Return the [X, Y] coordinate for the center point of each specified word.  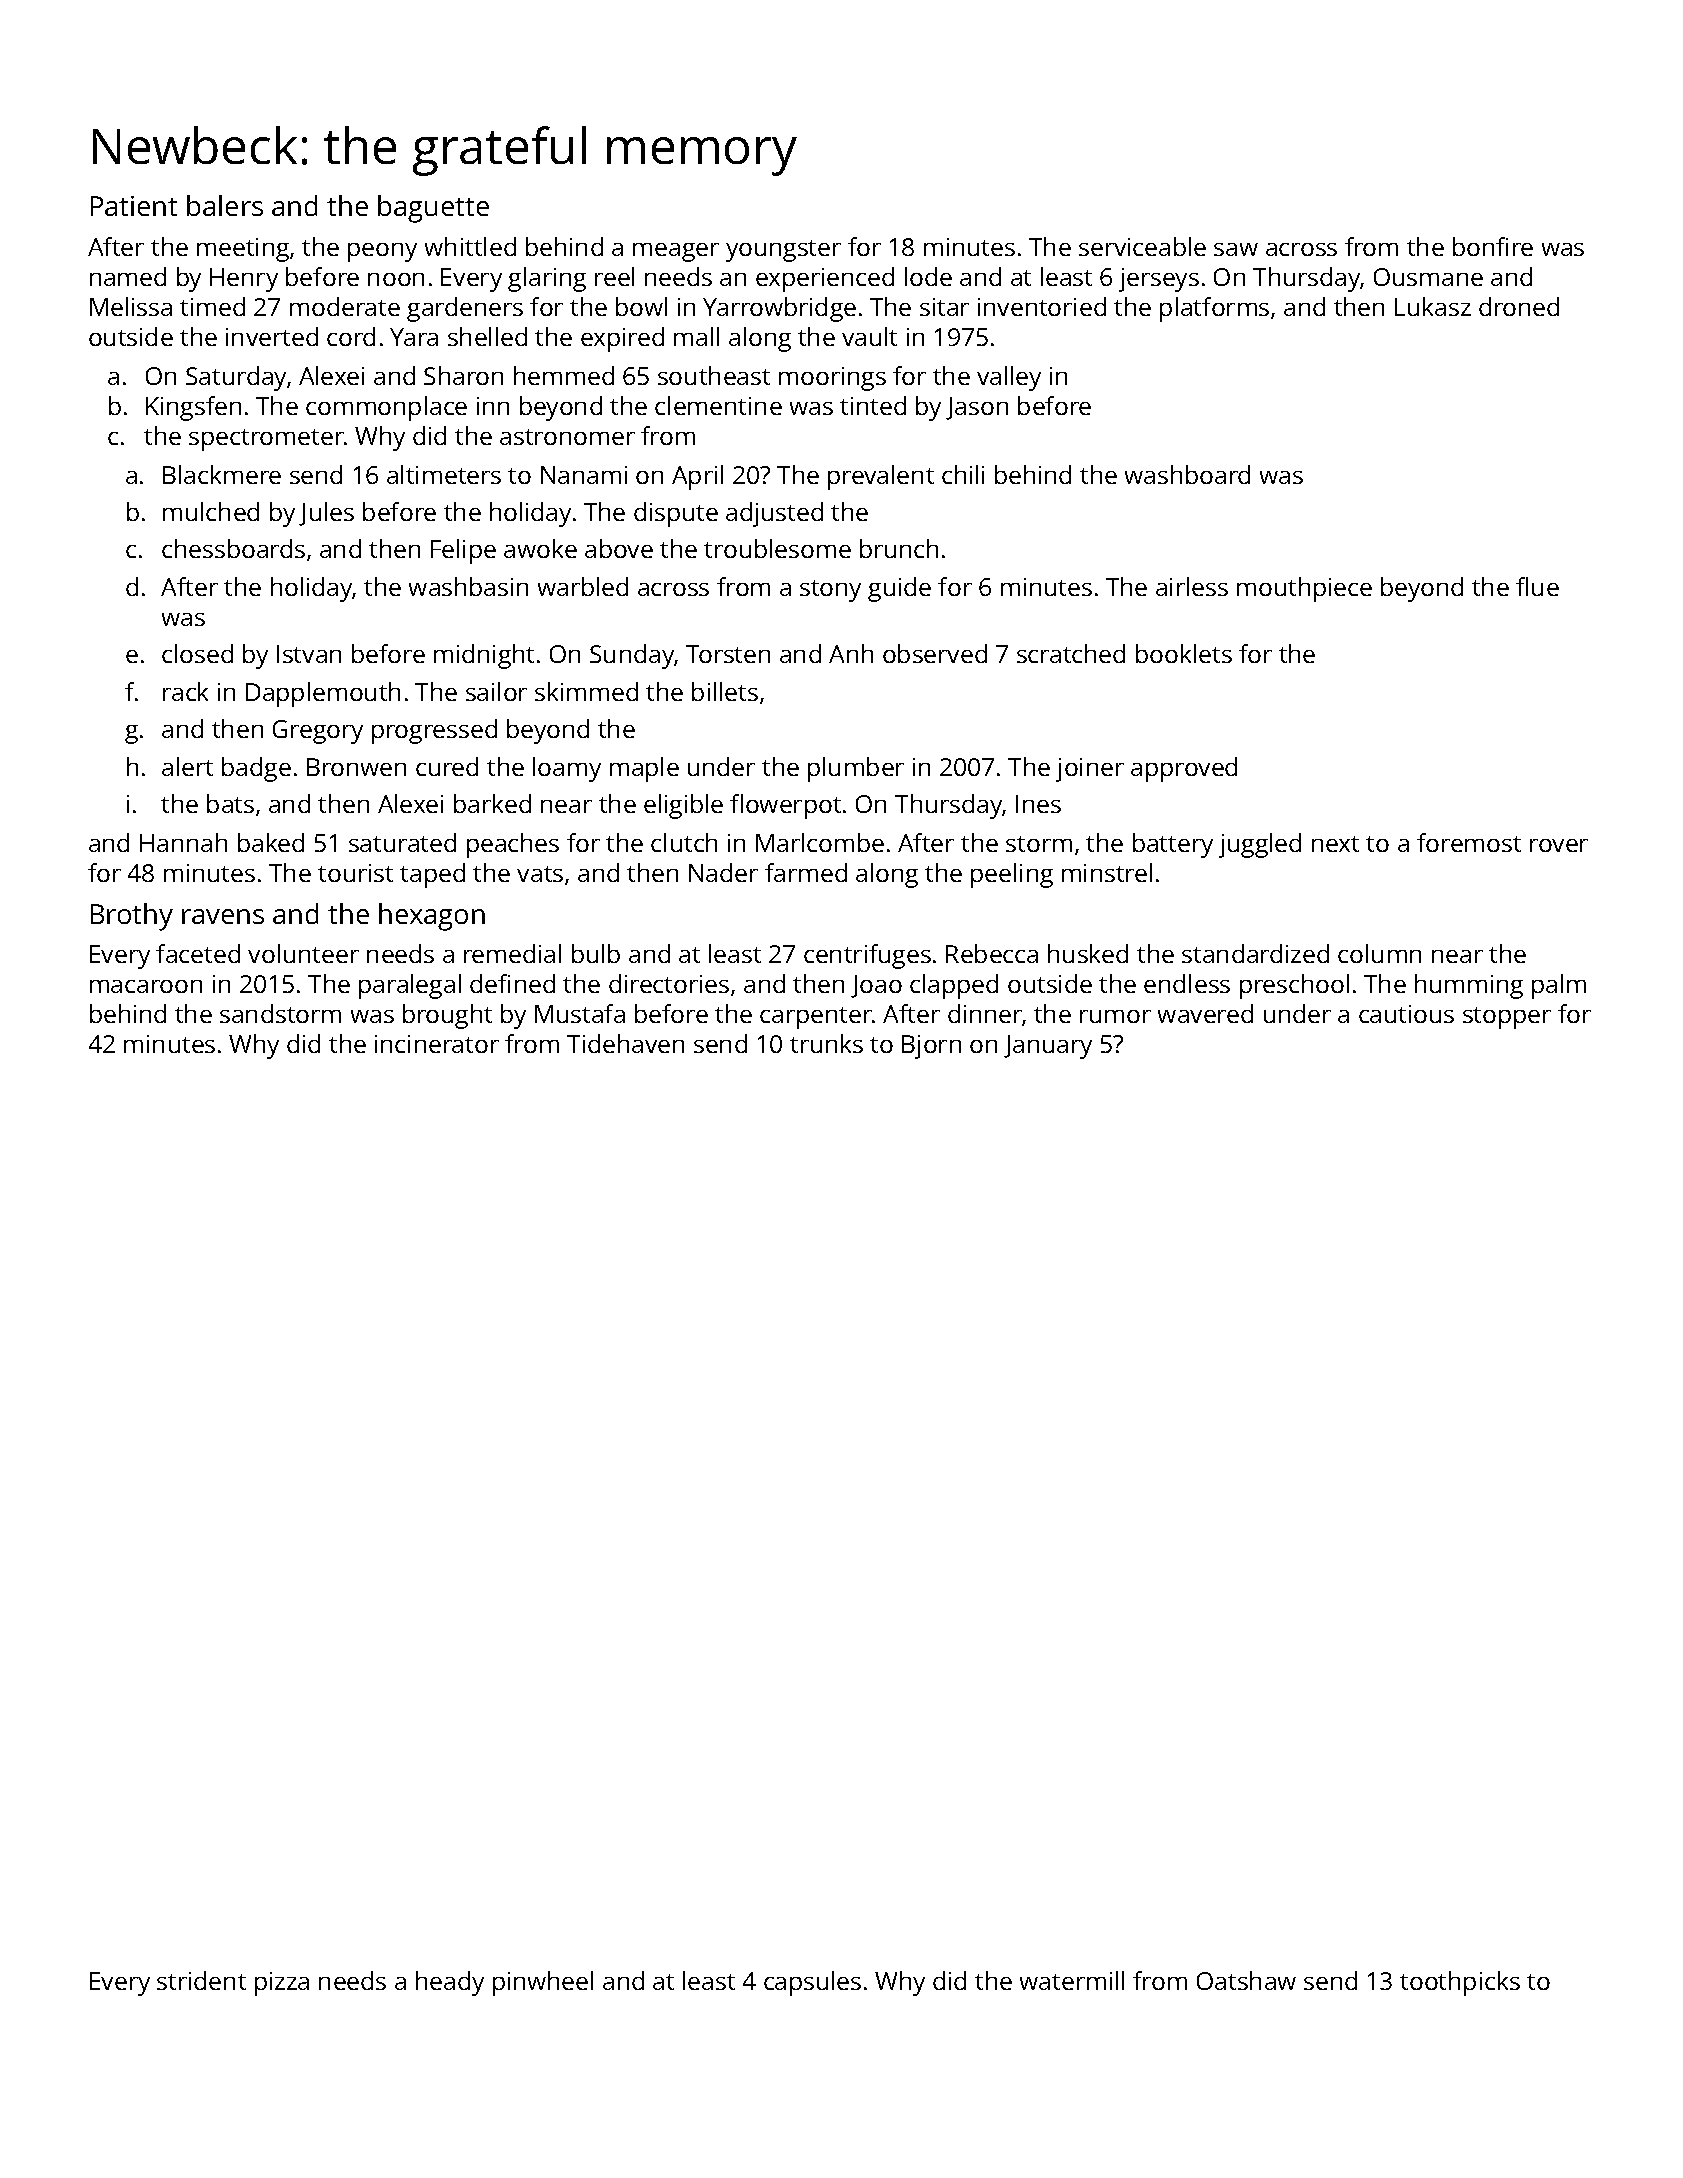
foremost [1469, 842]
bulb [596, 953]
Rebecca [992, 953]
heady [450, 1983]
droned [1519, 306]
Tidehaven [625, 1043]
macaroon [146, 986]
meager [676, 252]
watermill [1072, 1980]
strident [201, 1980]
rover [1559, 845]
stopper [1507, 1018]
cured [447, 766]
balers [225, 205]
